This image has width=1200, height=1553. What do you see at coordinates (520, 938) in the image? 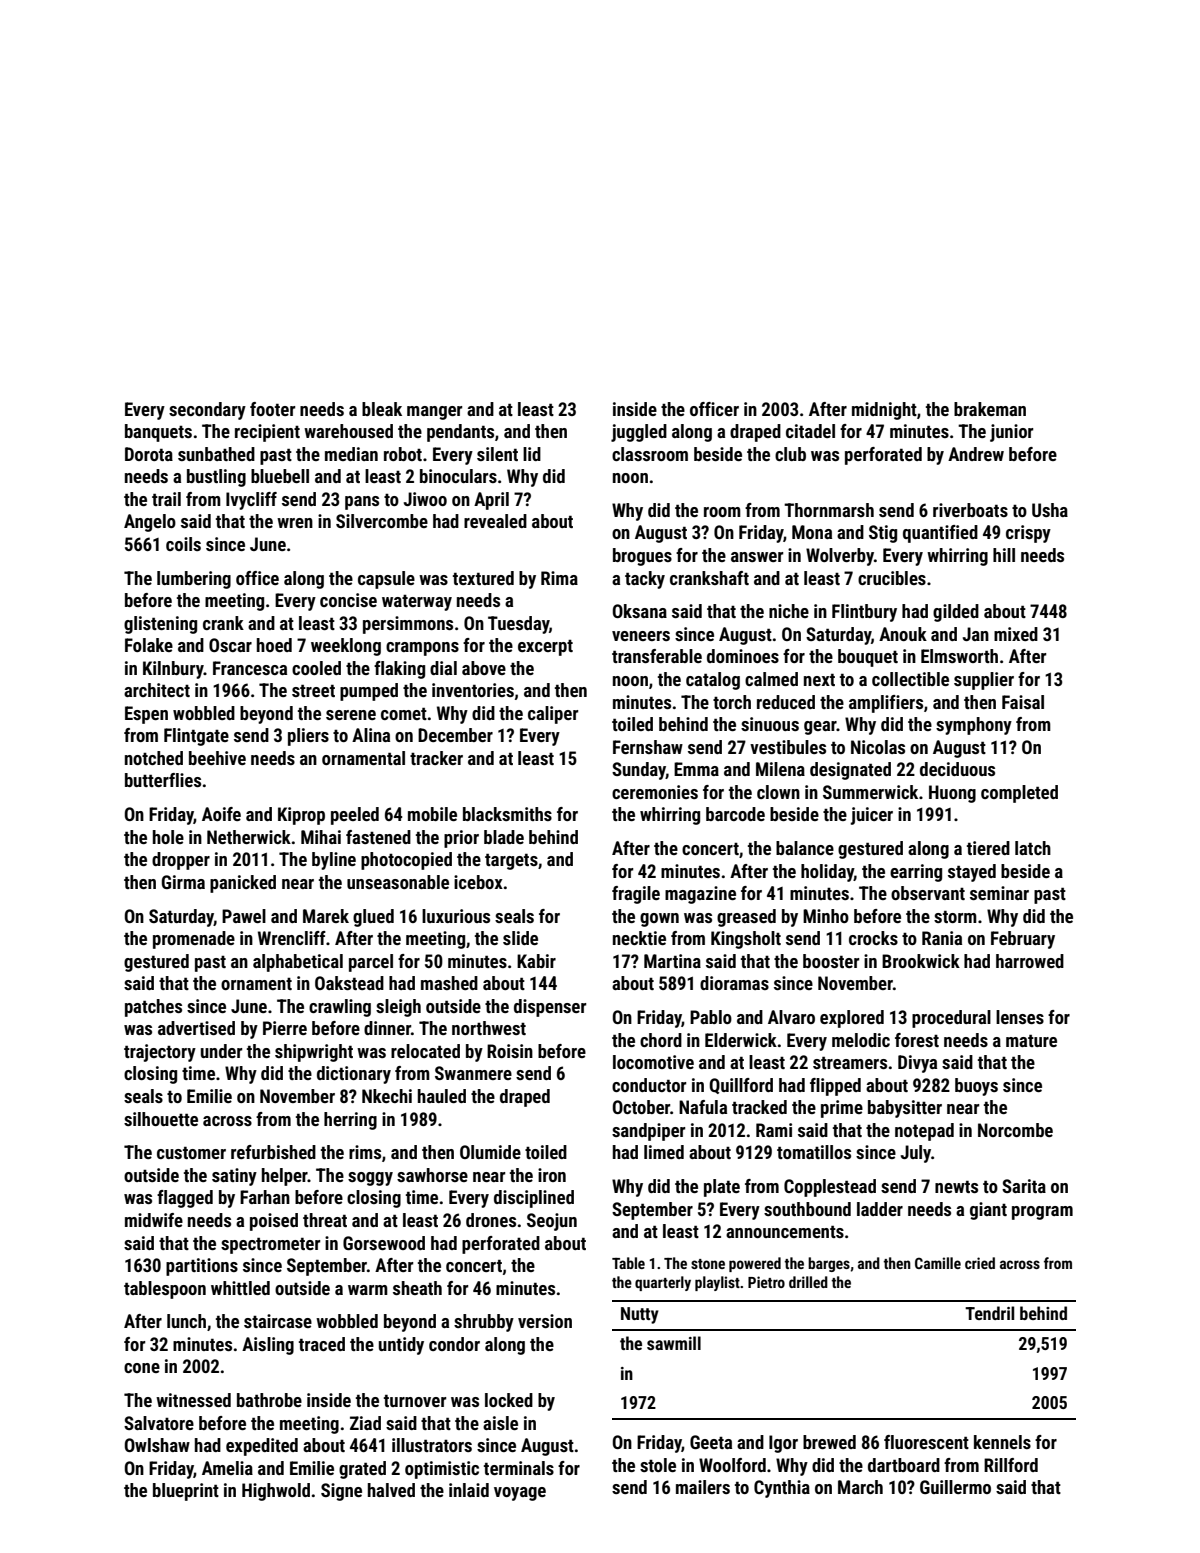
I see `slide` at bounding box center [520, 938].
